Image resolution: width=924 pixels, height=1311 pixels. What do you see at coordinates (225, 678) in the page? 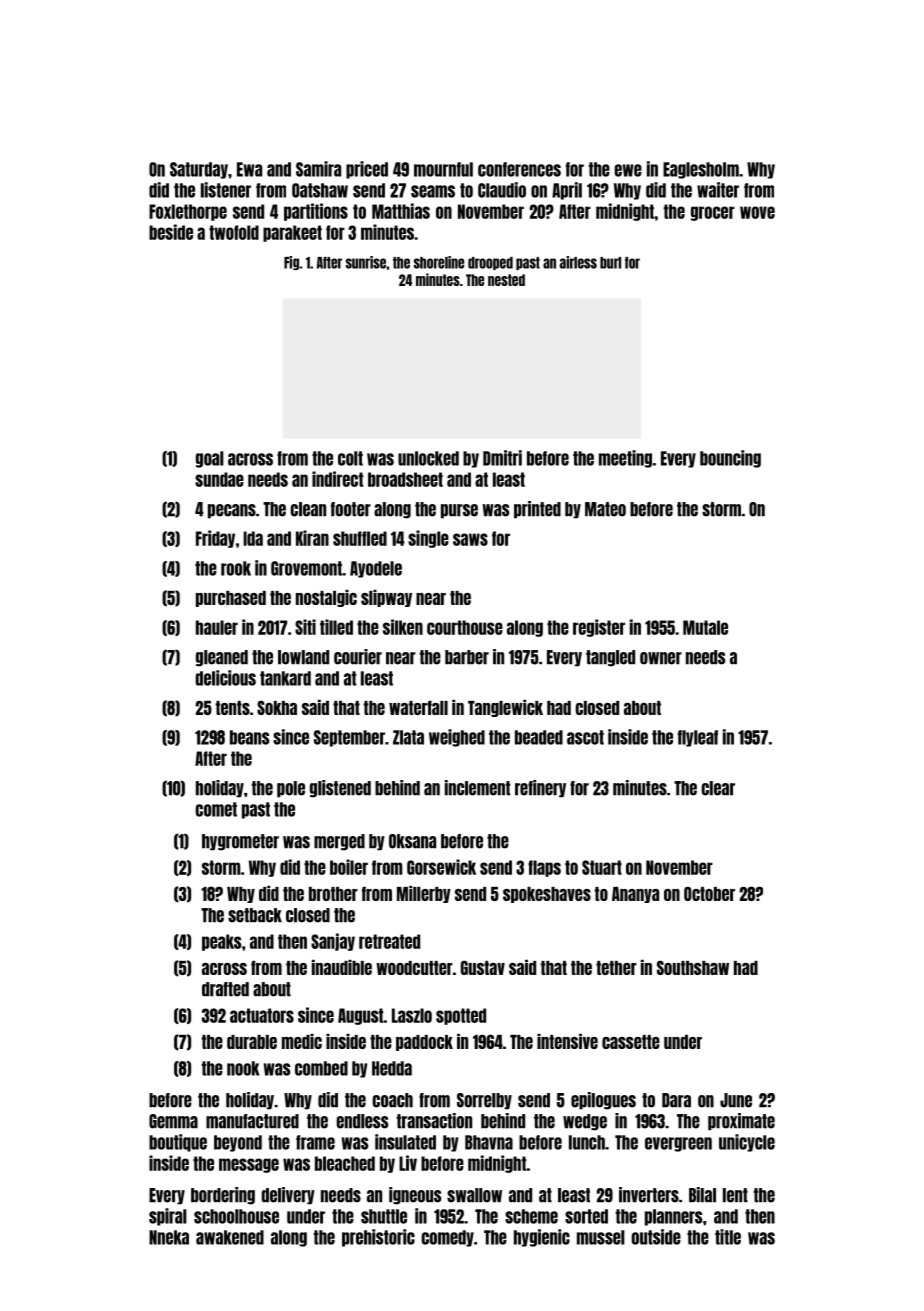
I see `delicious` at bounding box center [225, 678].
